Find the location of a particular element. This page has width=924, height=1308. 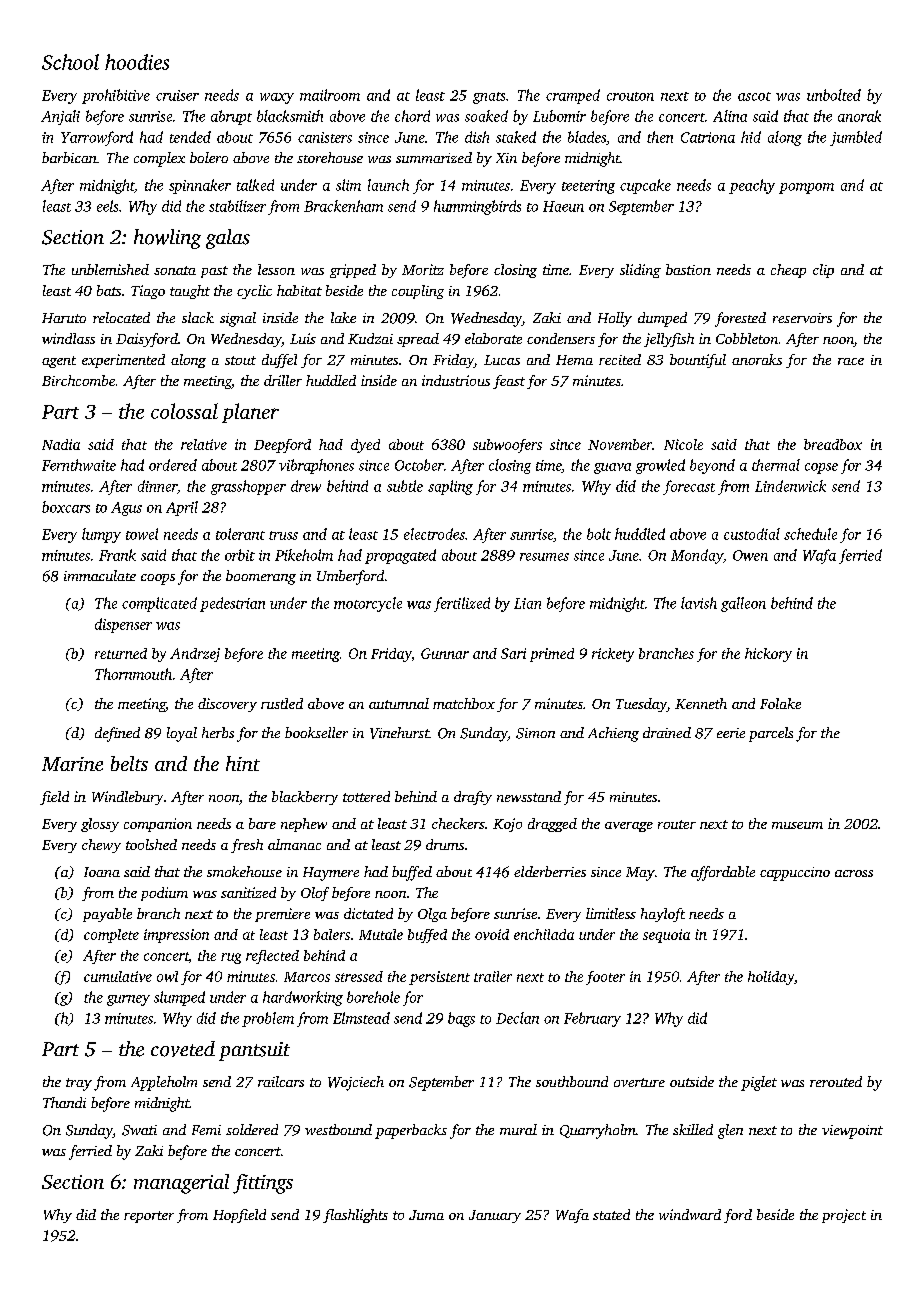

duffel is located at coordinates (279, 361).
